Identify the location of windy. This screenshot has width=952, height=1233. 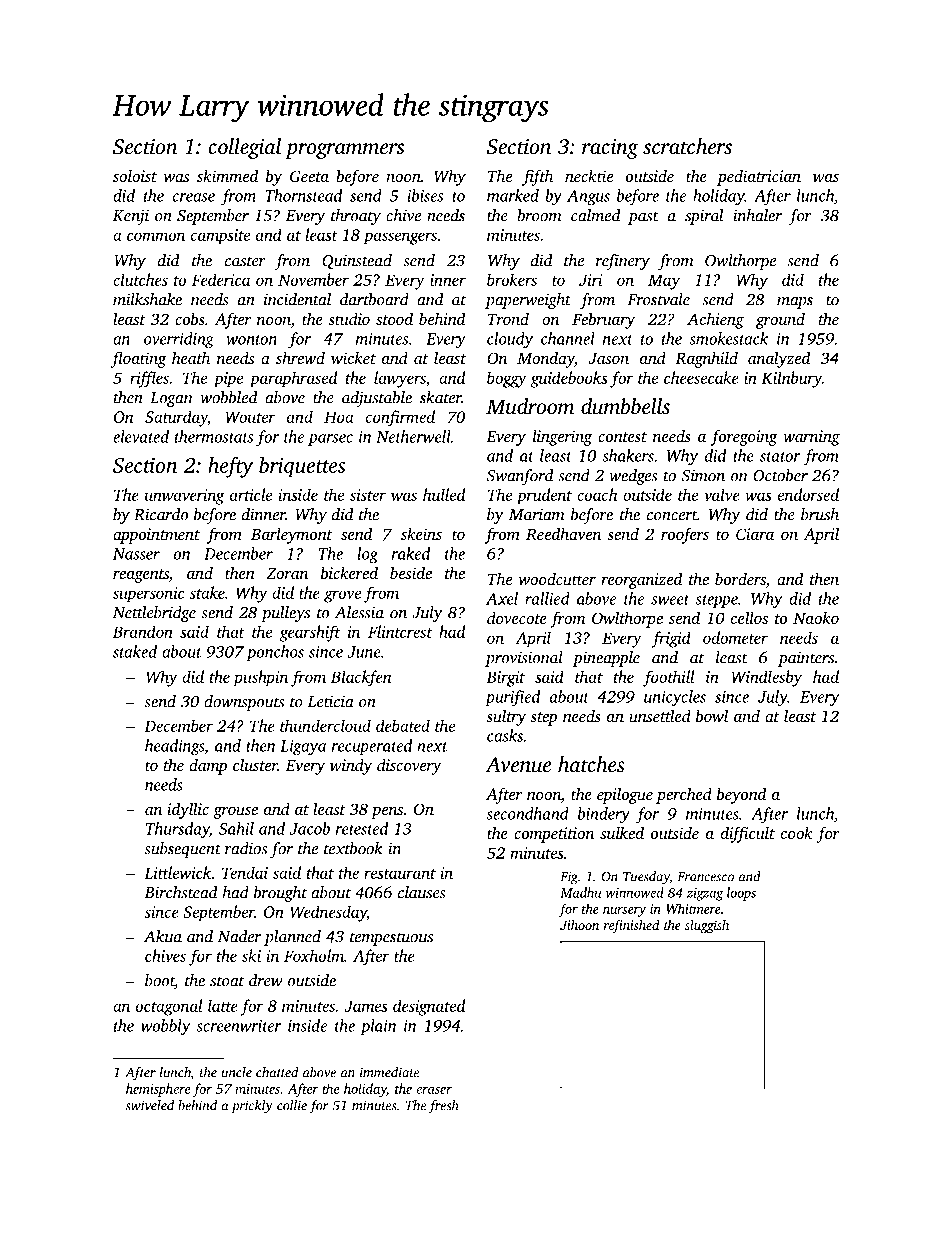
(351, 767).
